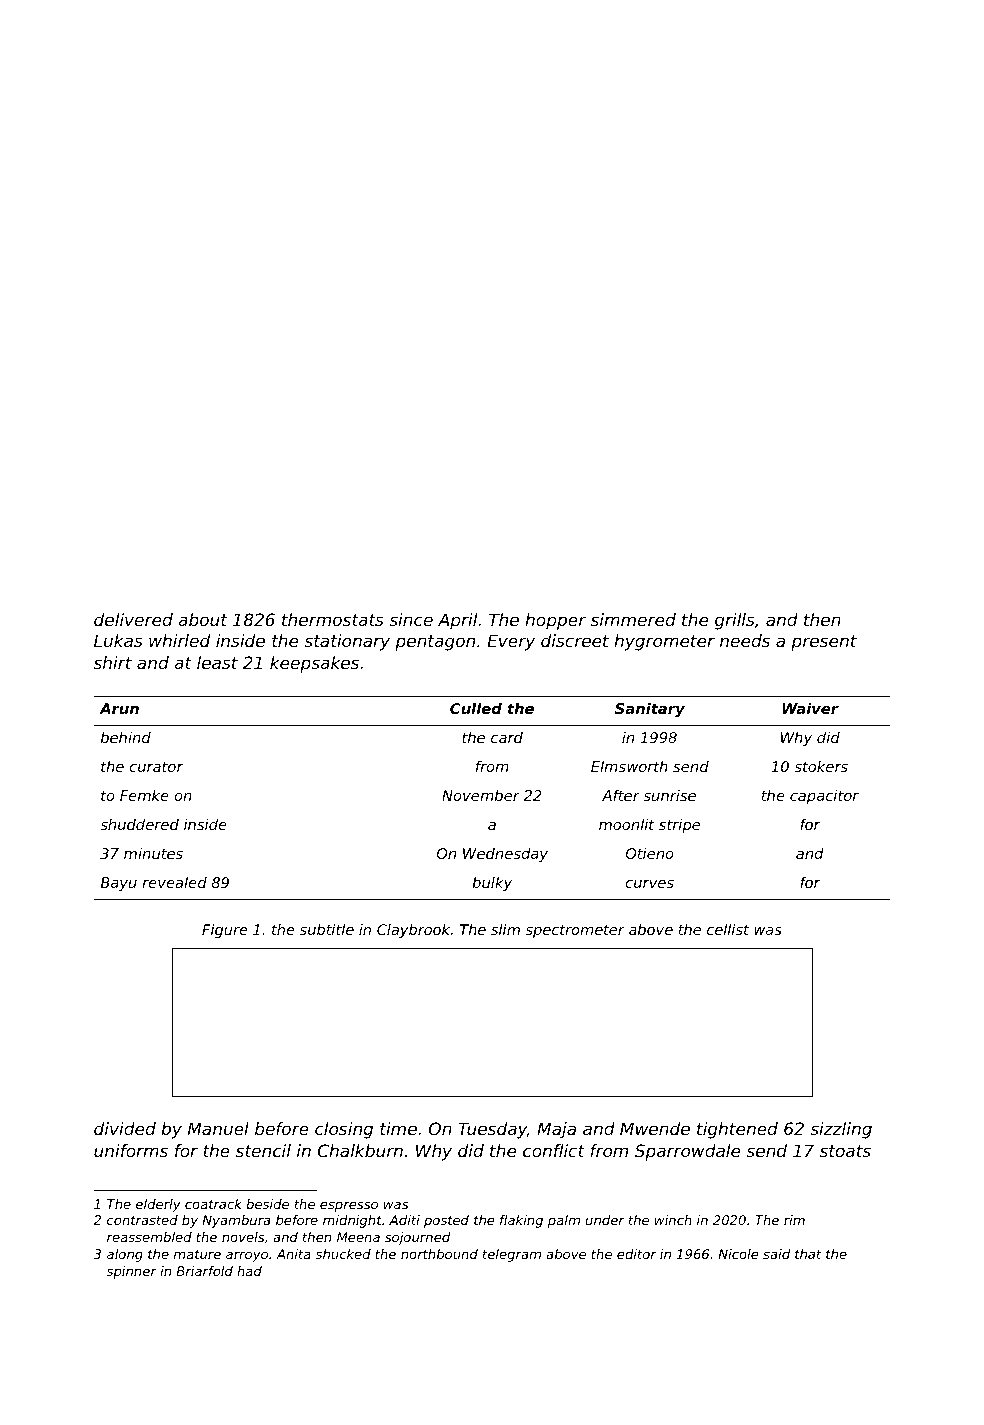  What do you see at coordinates (156, 766) in the screenshot?
I see `curator` at bounding box center [156, 766].
